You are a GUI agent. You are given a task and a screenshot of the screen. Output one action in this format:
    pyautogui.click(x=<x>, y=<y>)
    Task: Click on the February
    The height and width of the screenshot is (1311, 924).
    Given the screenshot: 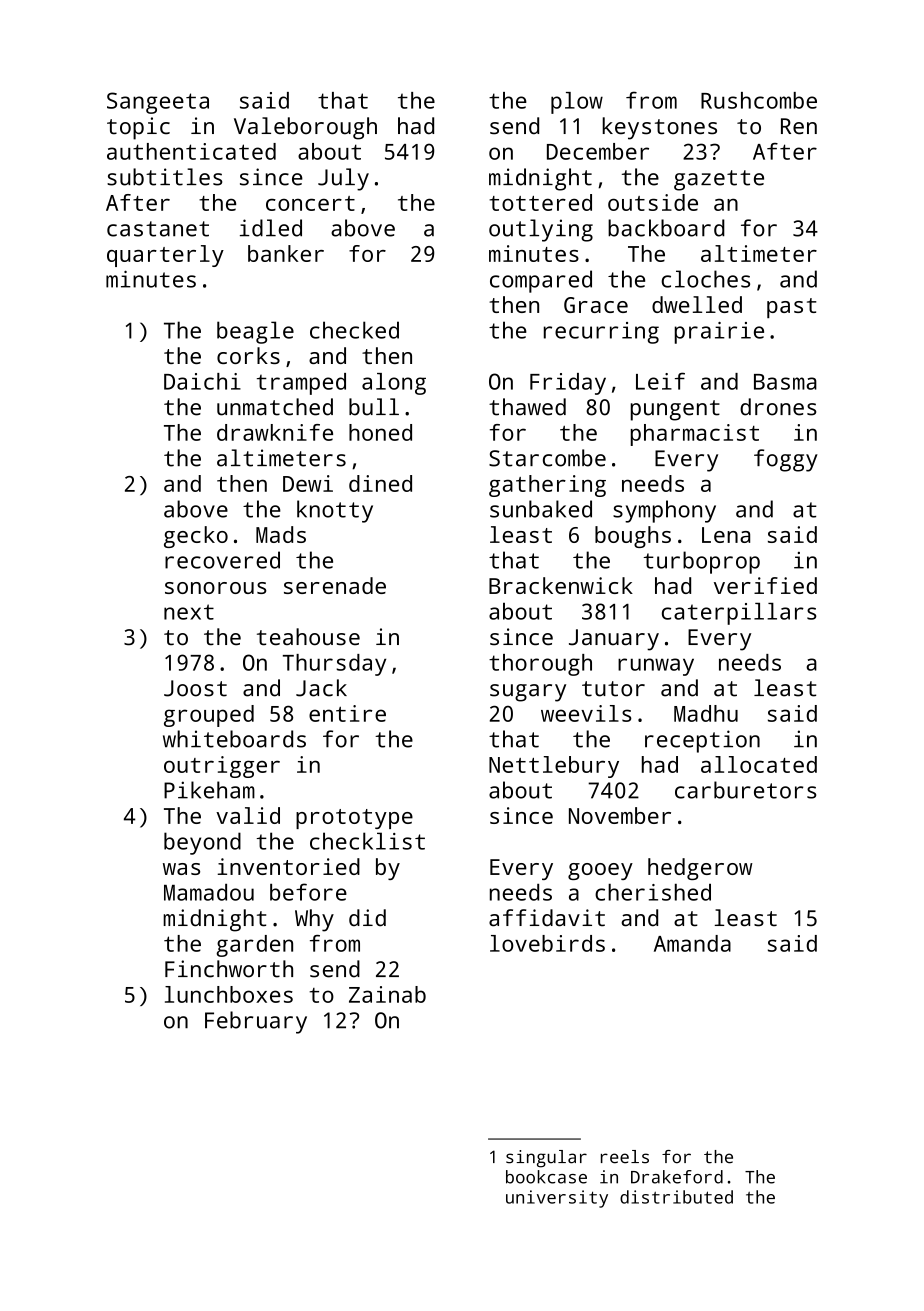 What is the action you would take?
    pyautogui.click(x=256, y=1022)
